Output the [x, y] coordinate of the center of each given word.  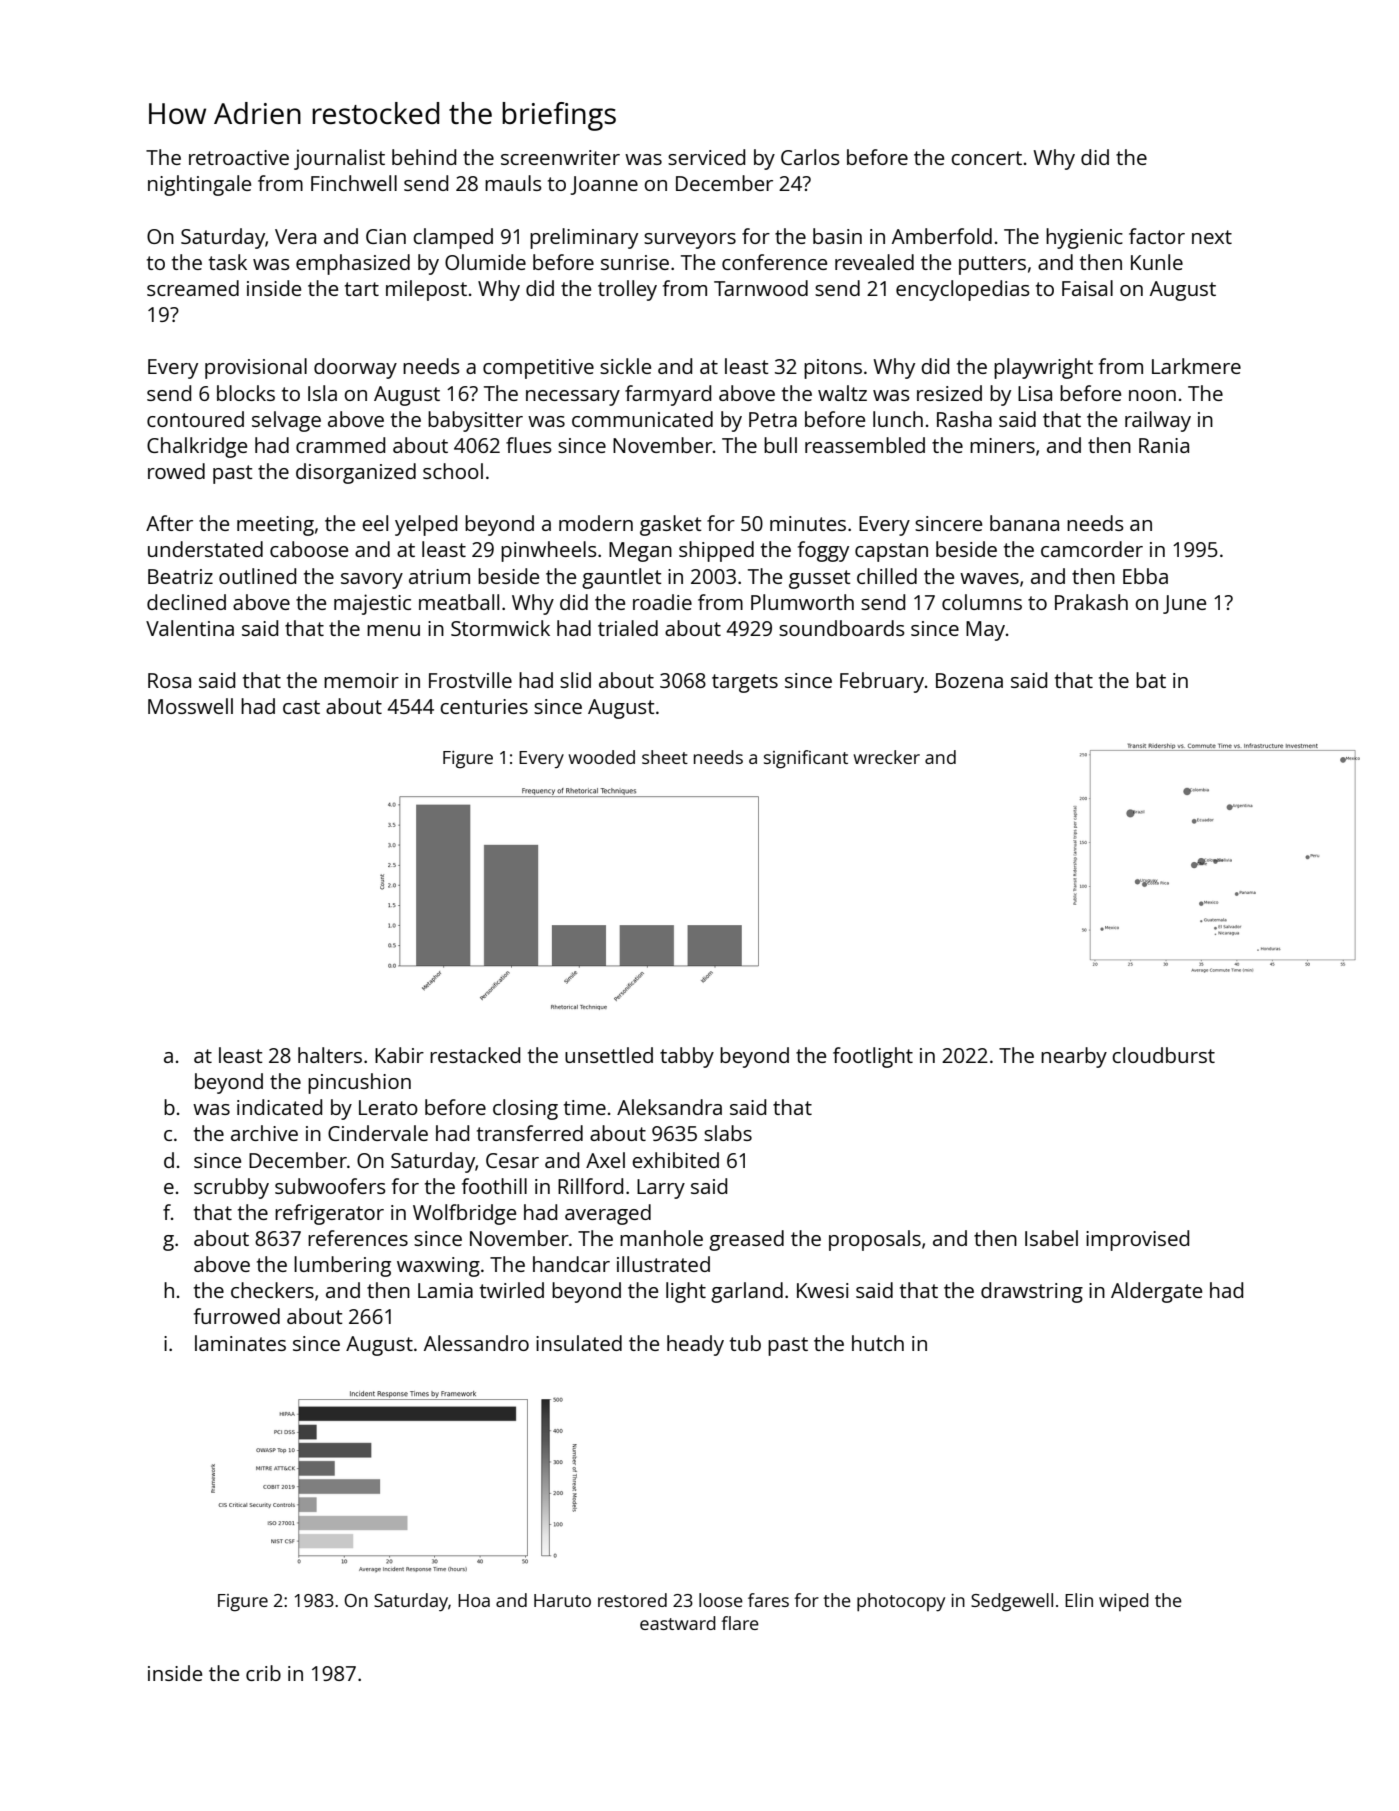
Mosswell [190, 706]
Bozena [969, 680]
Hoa [474, 1600]
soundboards [841, 628]
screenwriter [560, 157]
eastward [678, 1623]
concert [986, 158]
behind [424, 157]
